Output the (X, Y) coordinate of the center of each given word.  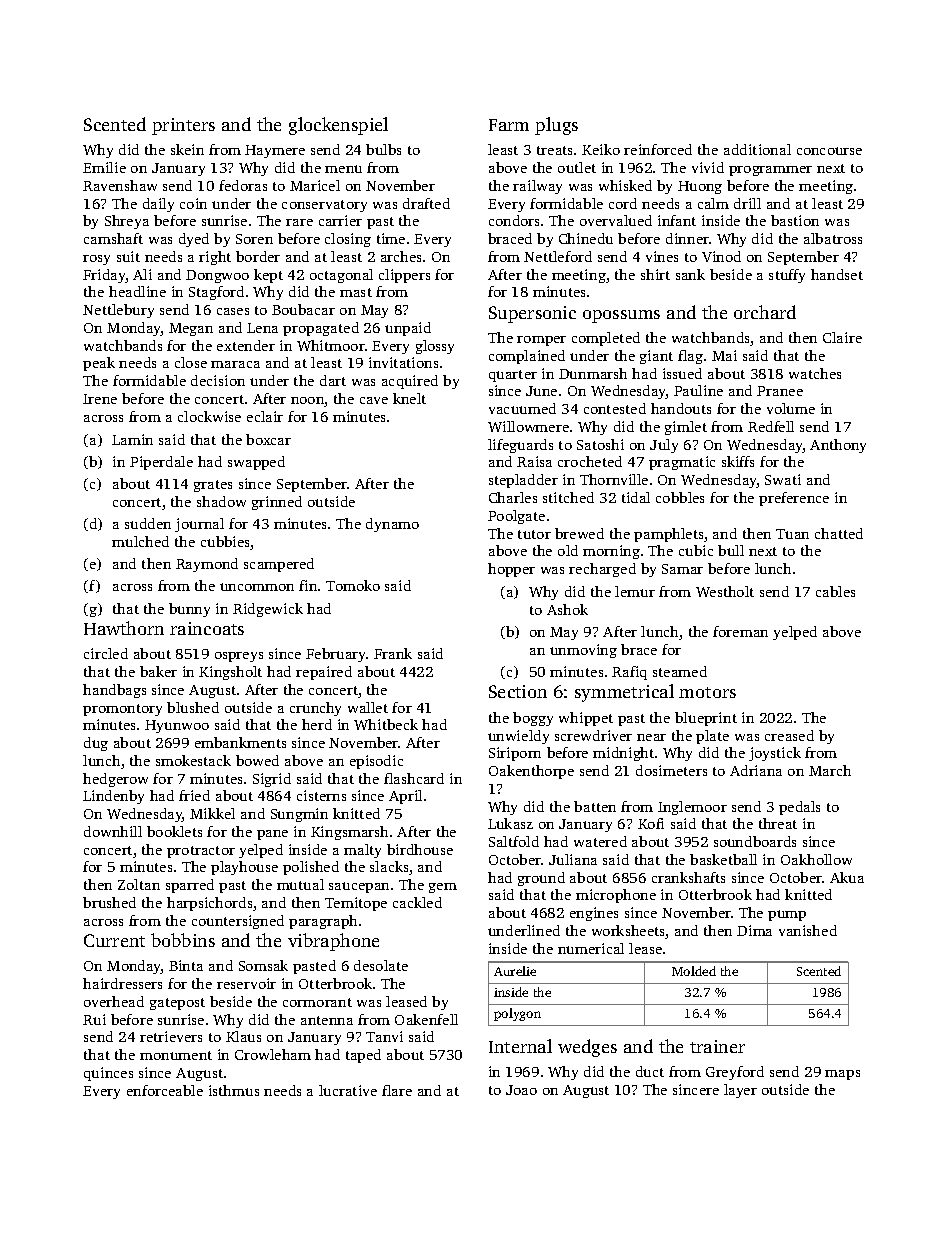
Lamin (132, 439)
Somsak (263, 965)
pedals (799, 808)
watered (600, 841)
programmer (770, 171)
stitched (568, 497)
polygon (517, 1014)
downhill (113, 831)
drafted (426, 203)
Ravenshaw (120, 185)
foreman (740, 631)
